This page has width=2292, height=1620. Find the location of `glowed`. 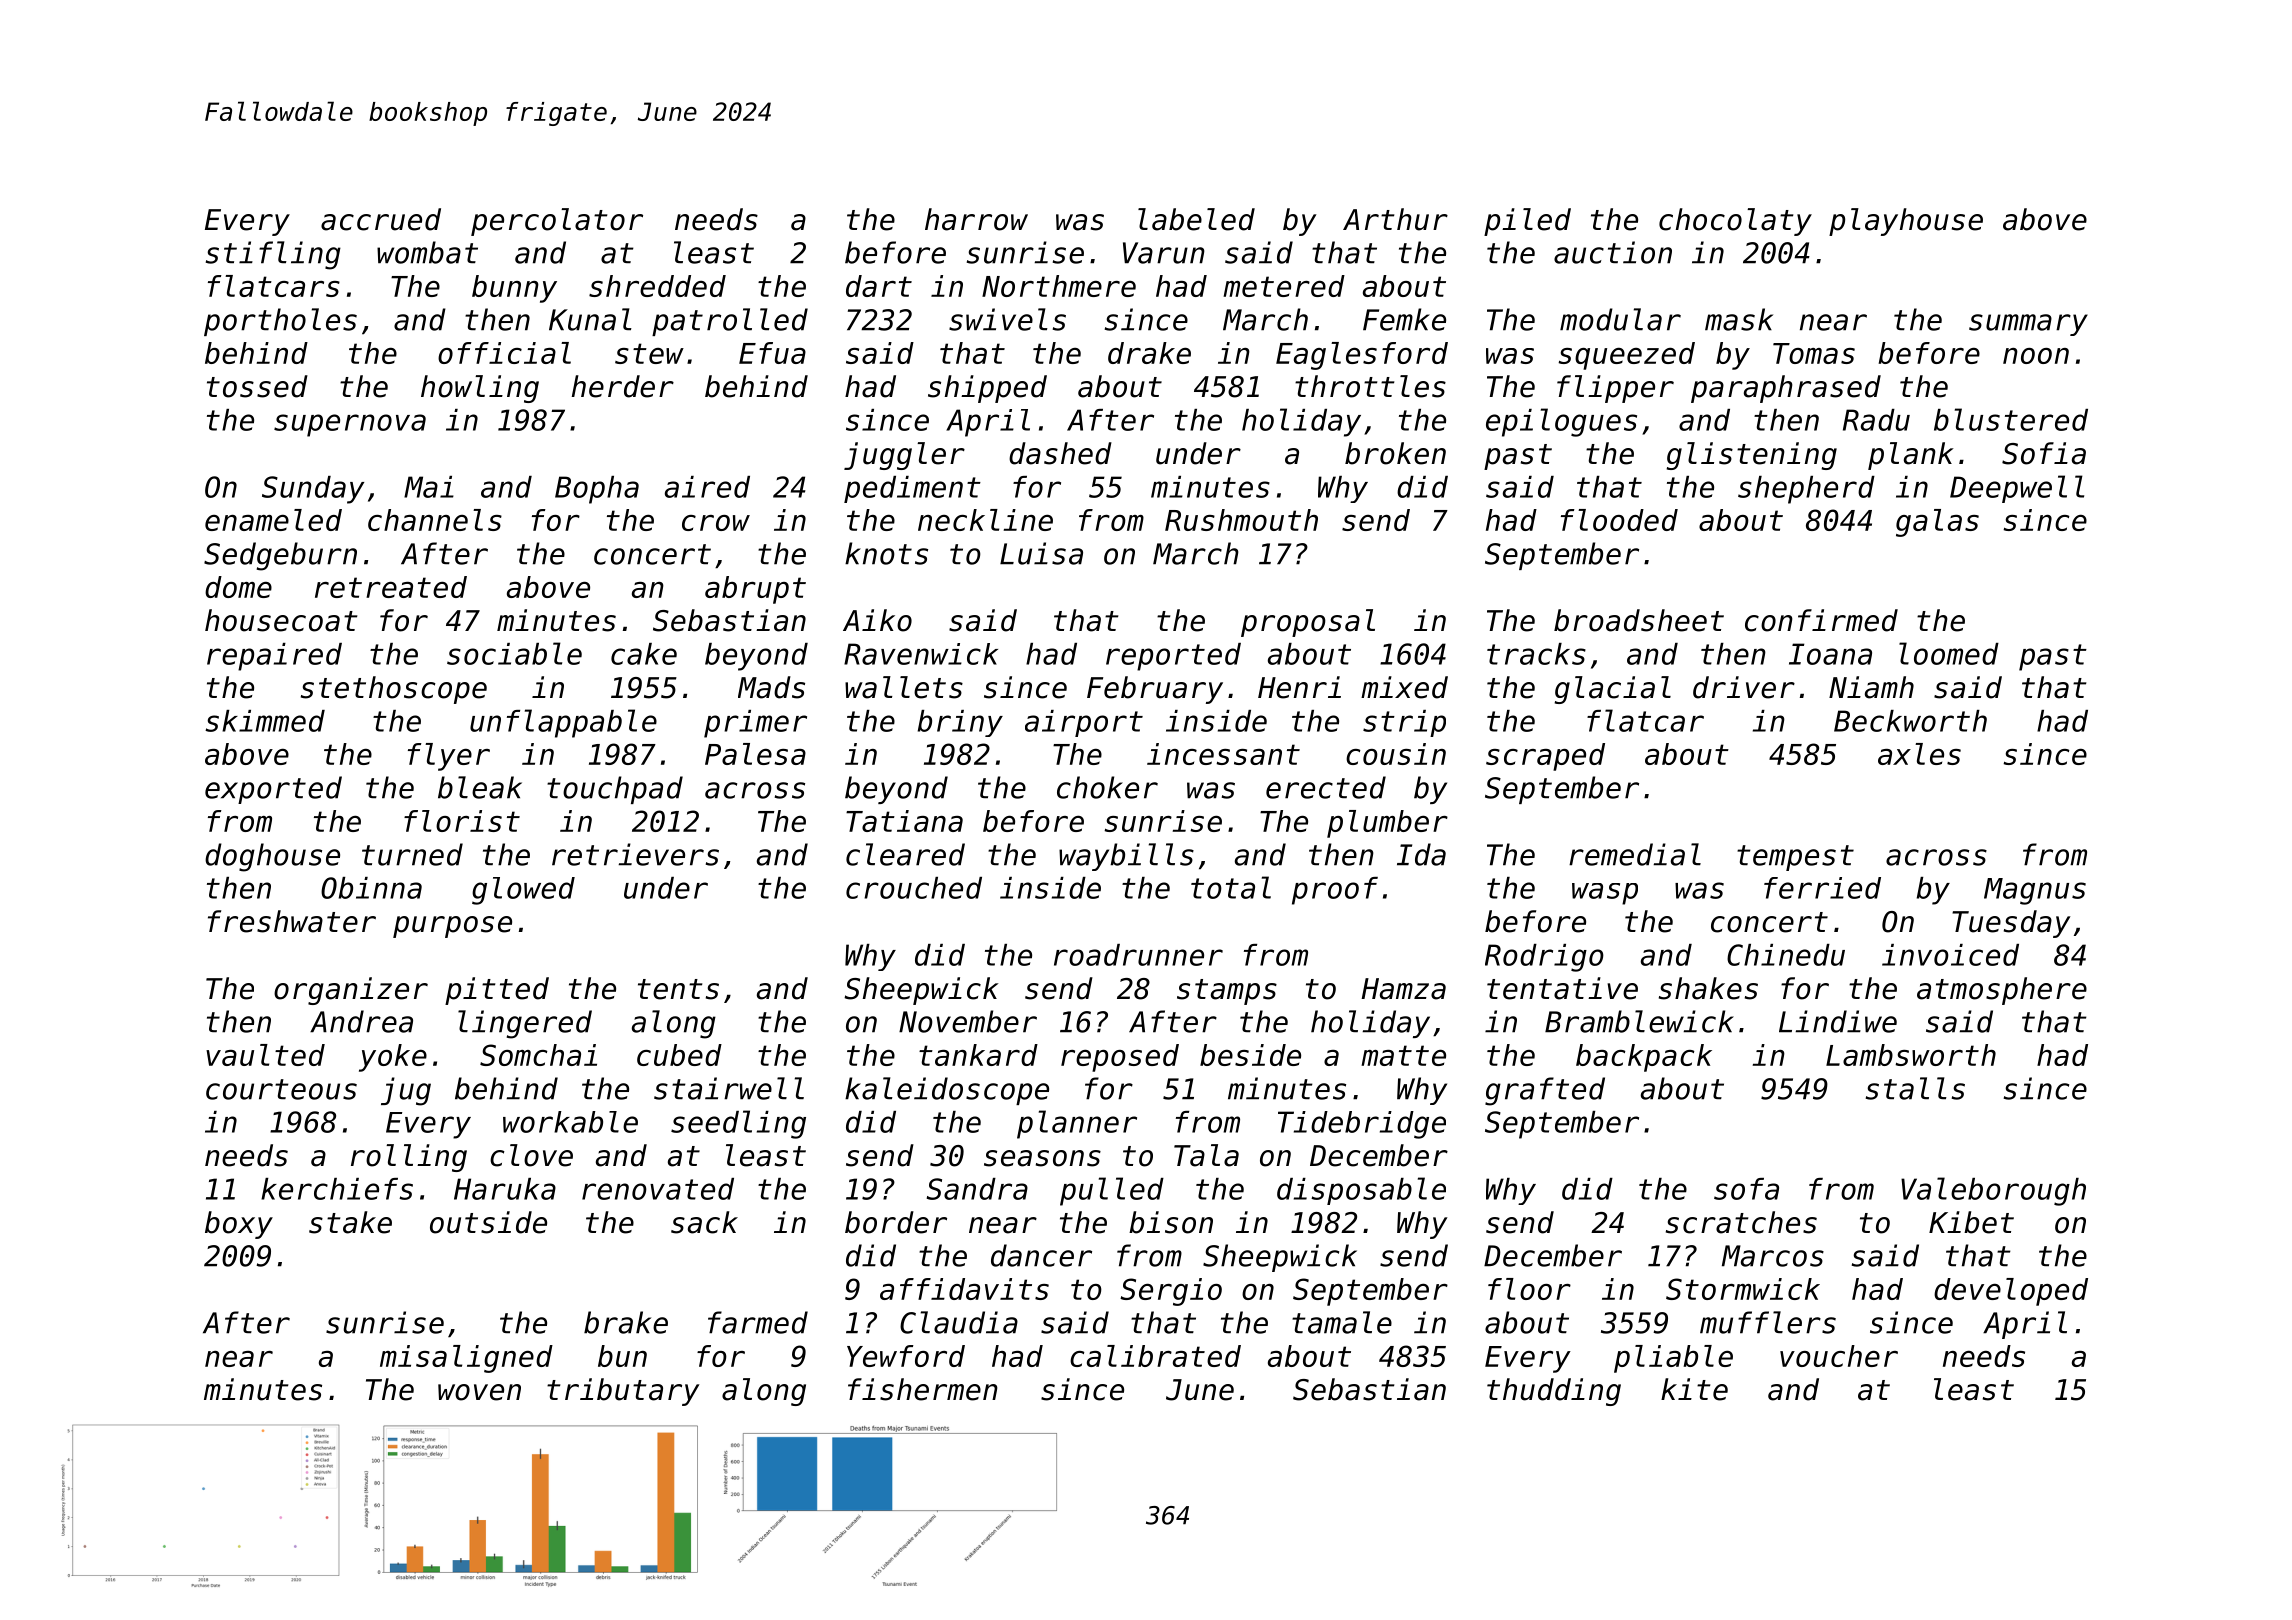

glowed is located at coordinates (523, 891).
